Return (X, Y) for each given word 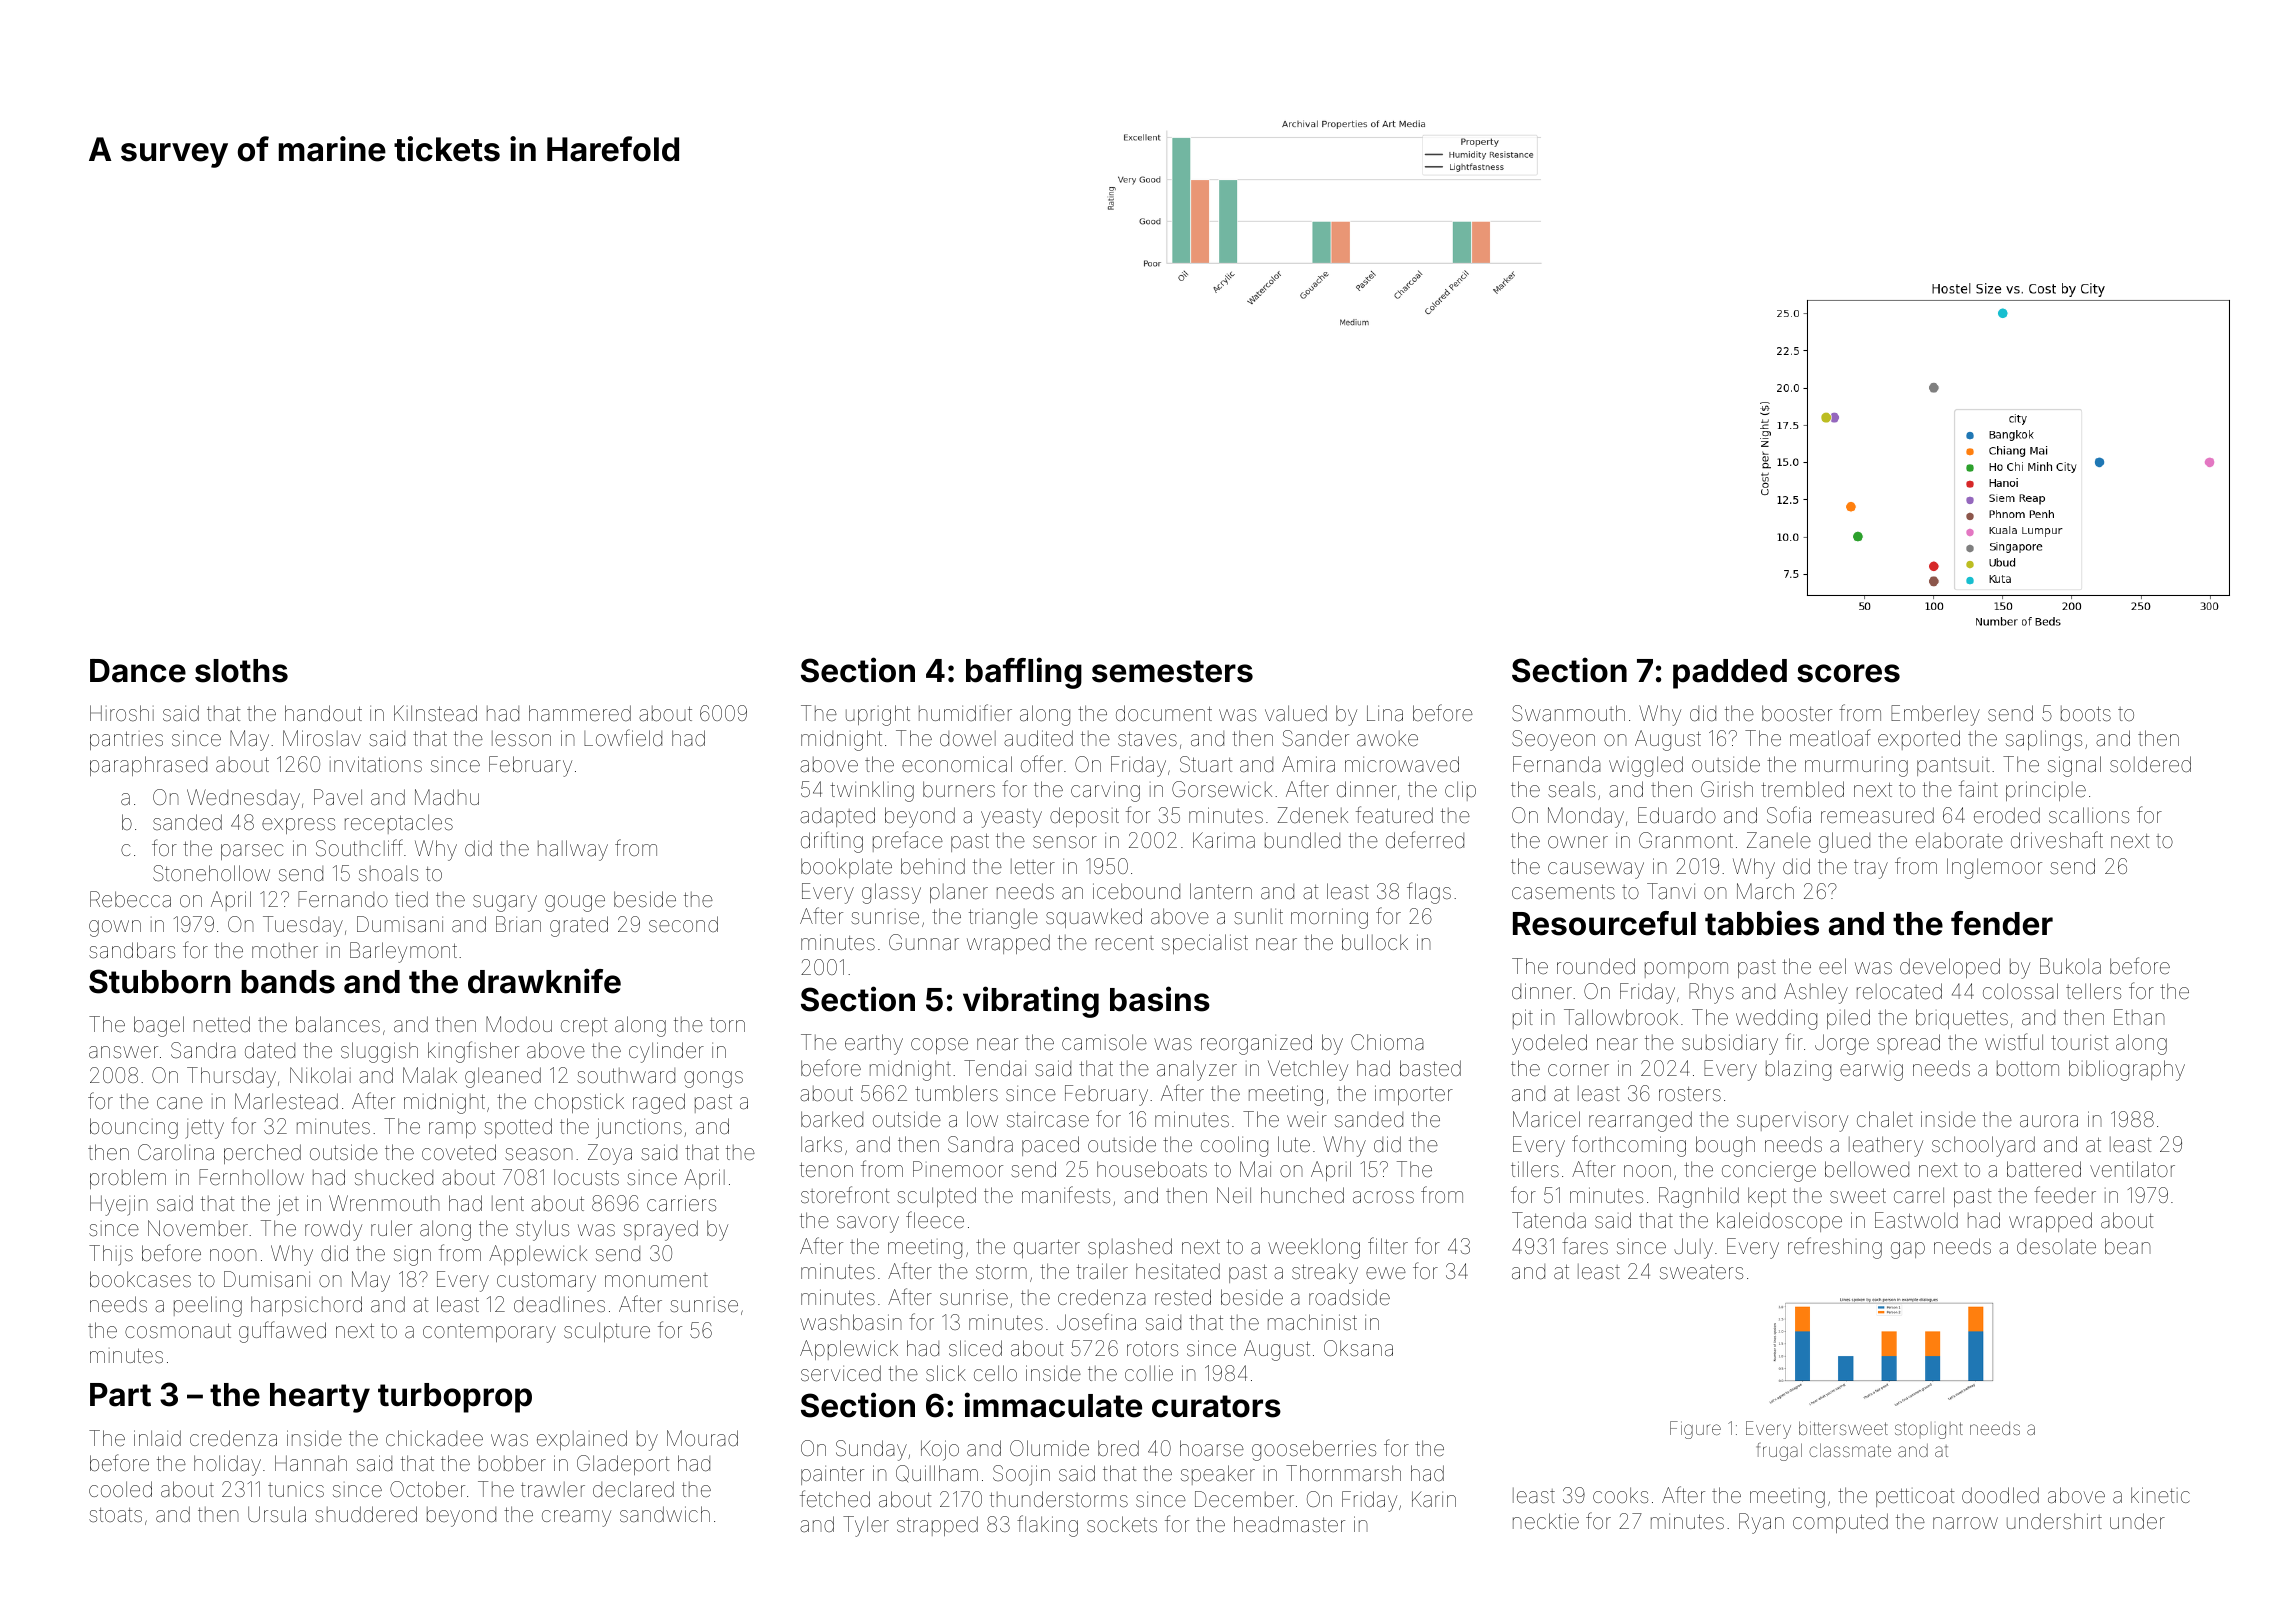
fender (2002, 923)
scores (1848, 673)
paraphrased (148, 766)
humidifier (965, 712)
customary (546, 1282)
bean (2128, 1246)
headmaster (1289, 1524)
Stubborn (160, 981)
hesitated (1178, 1271)
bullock (1375, 942)
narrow (1965, 1523)
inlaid (157, 1438)
